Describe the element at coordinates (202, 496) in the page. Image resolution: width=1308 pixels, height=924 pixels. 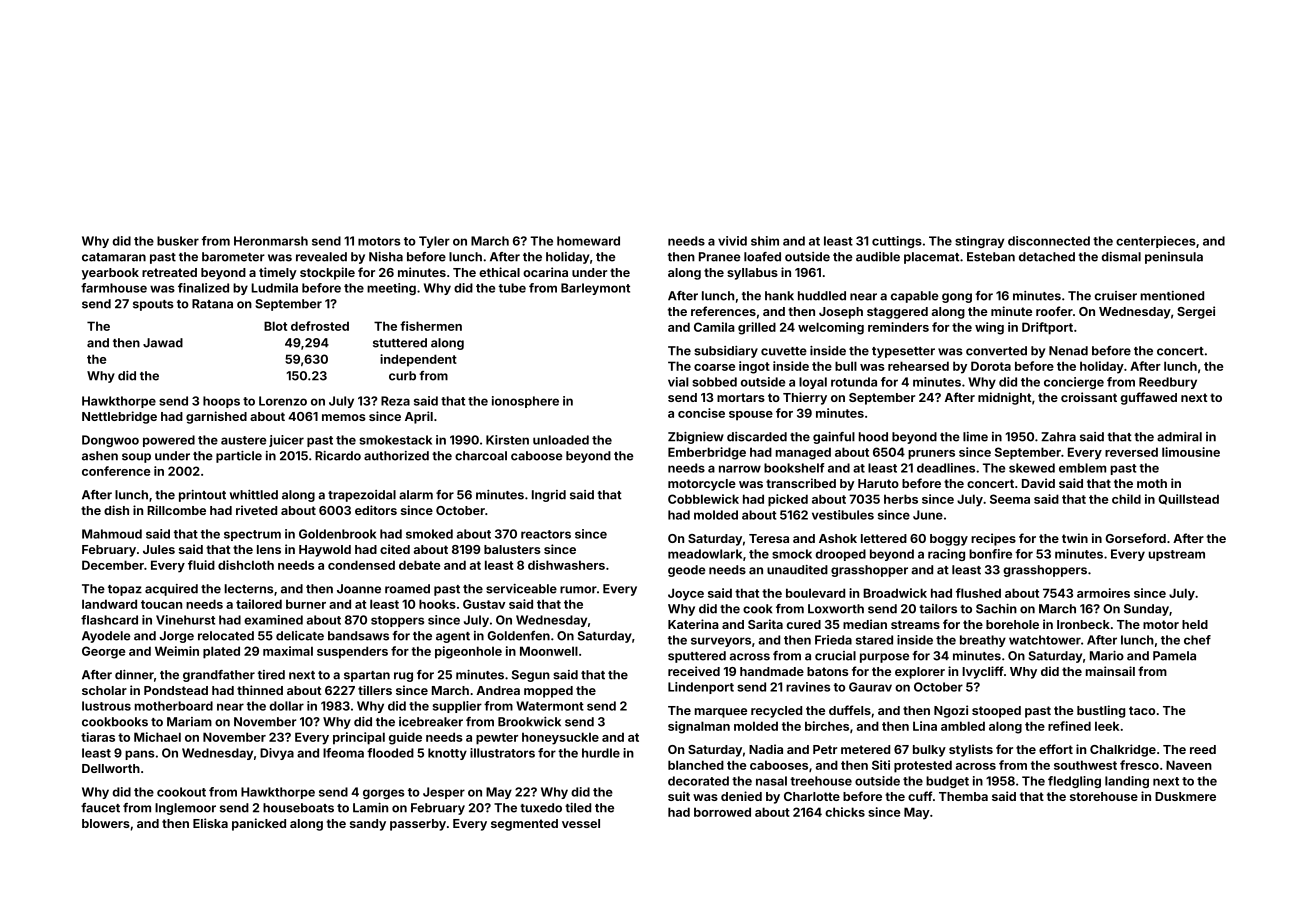
I see `printout` at that location.
